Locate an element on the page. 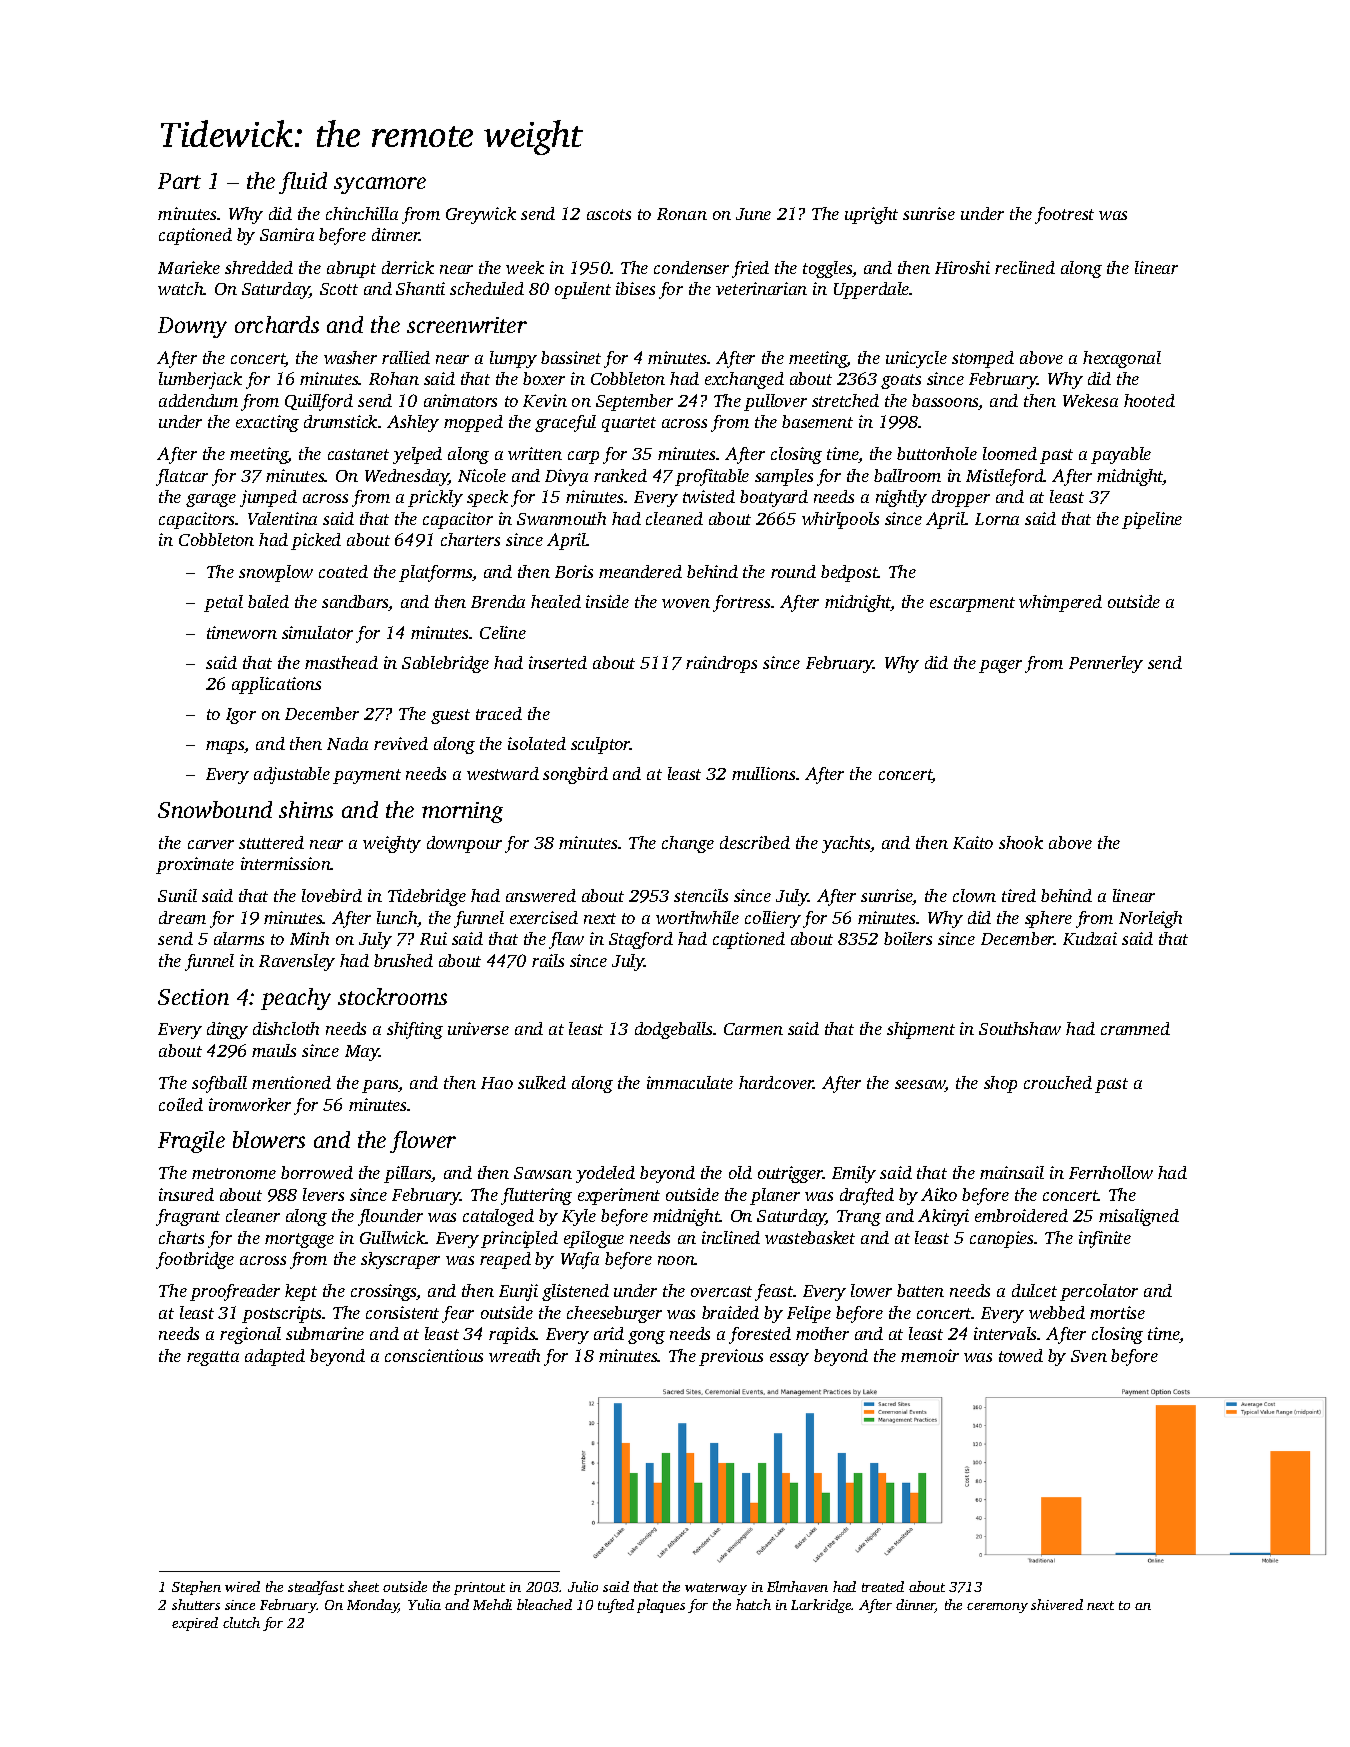 This image has height=1747, width=1350. buttonhole is located at coordinates (937, 453).
